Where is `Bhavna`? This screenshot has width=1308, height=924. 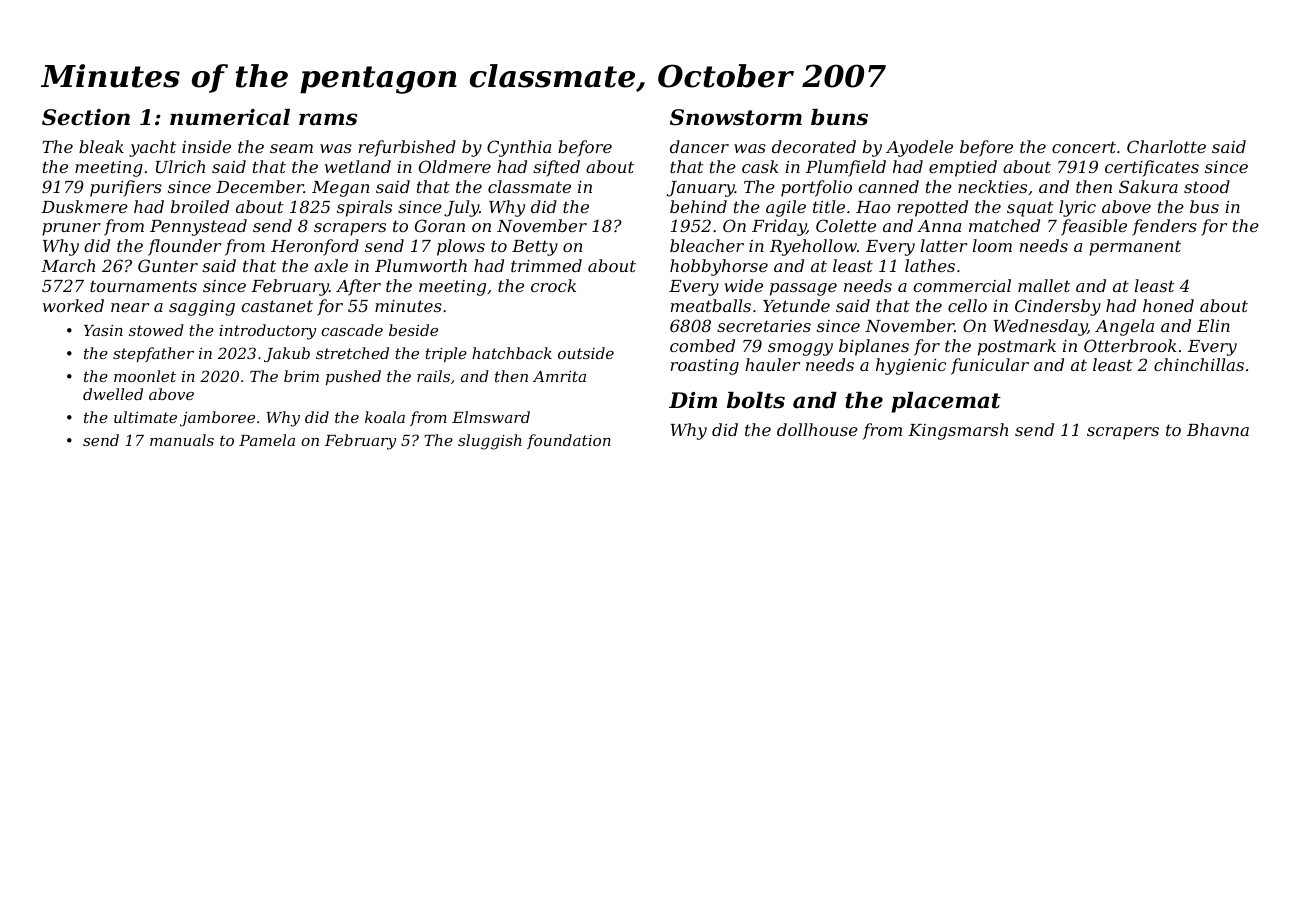
Bhavna is located at coordinates (1218, 429).
